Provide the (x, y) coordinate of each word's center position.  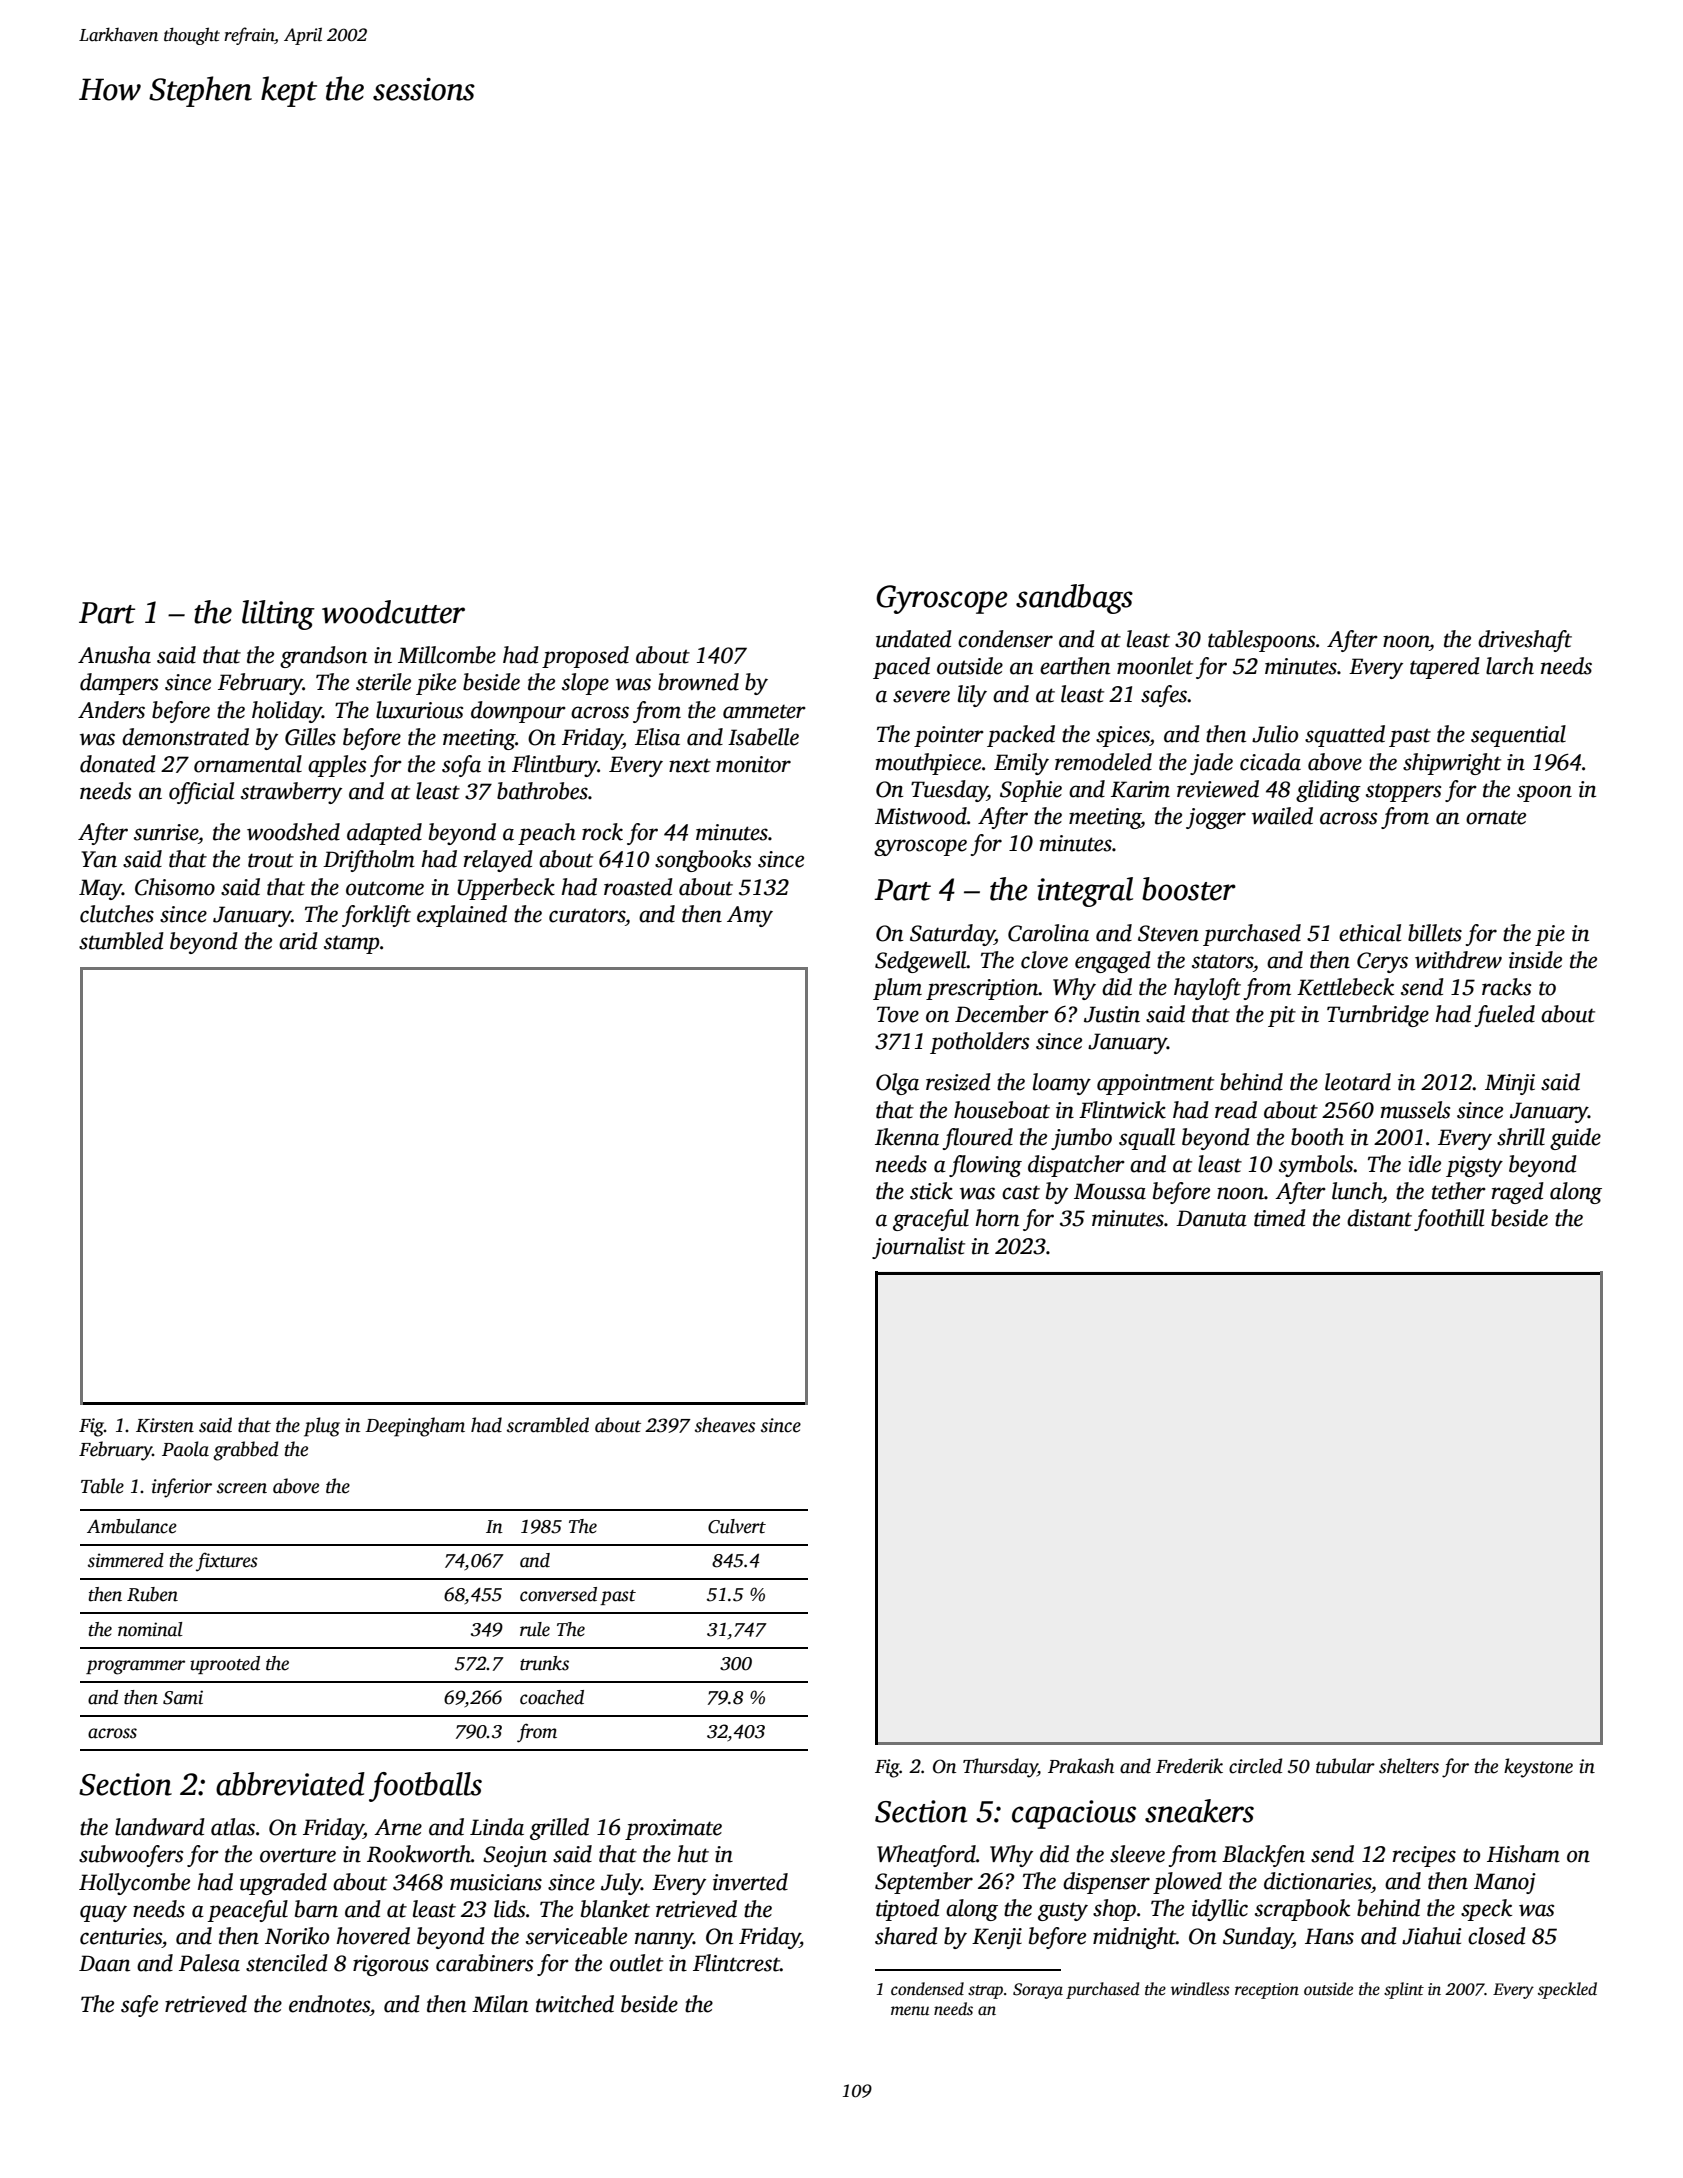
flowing (985, 1166)
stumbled (121, 941)
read (1236, 1110)
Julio (1275, 734)
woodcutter (393, 612)
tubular (1345, 1766)
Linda (497, 1827)
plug (322, 1427)
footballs (425, 1787)
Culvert (737, 1526)
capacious (1074, 1814)
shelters (1409, 1766)
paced (901, 668)
